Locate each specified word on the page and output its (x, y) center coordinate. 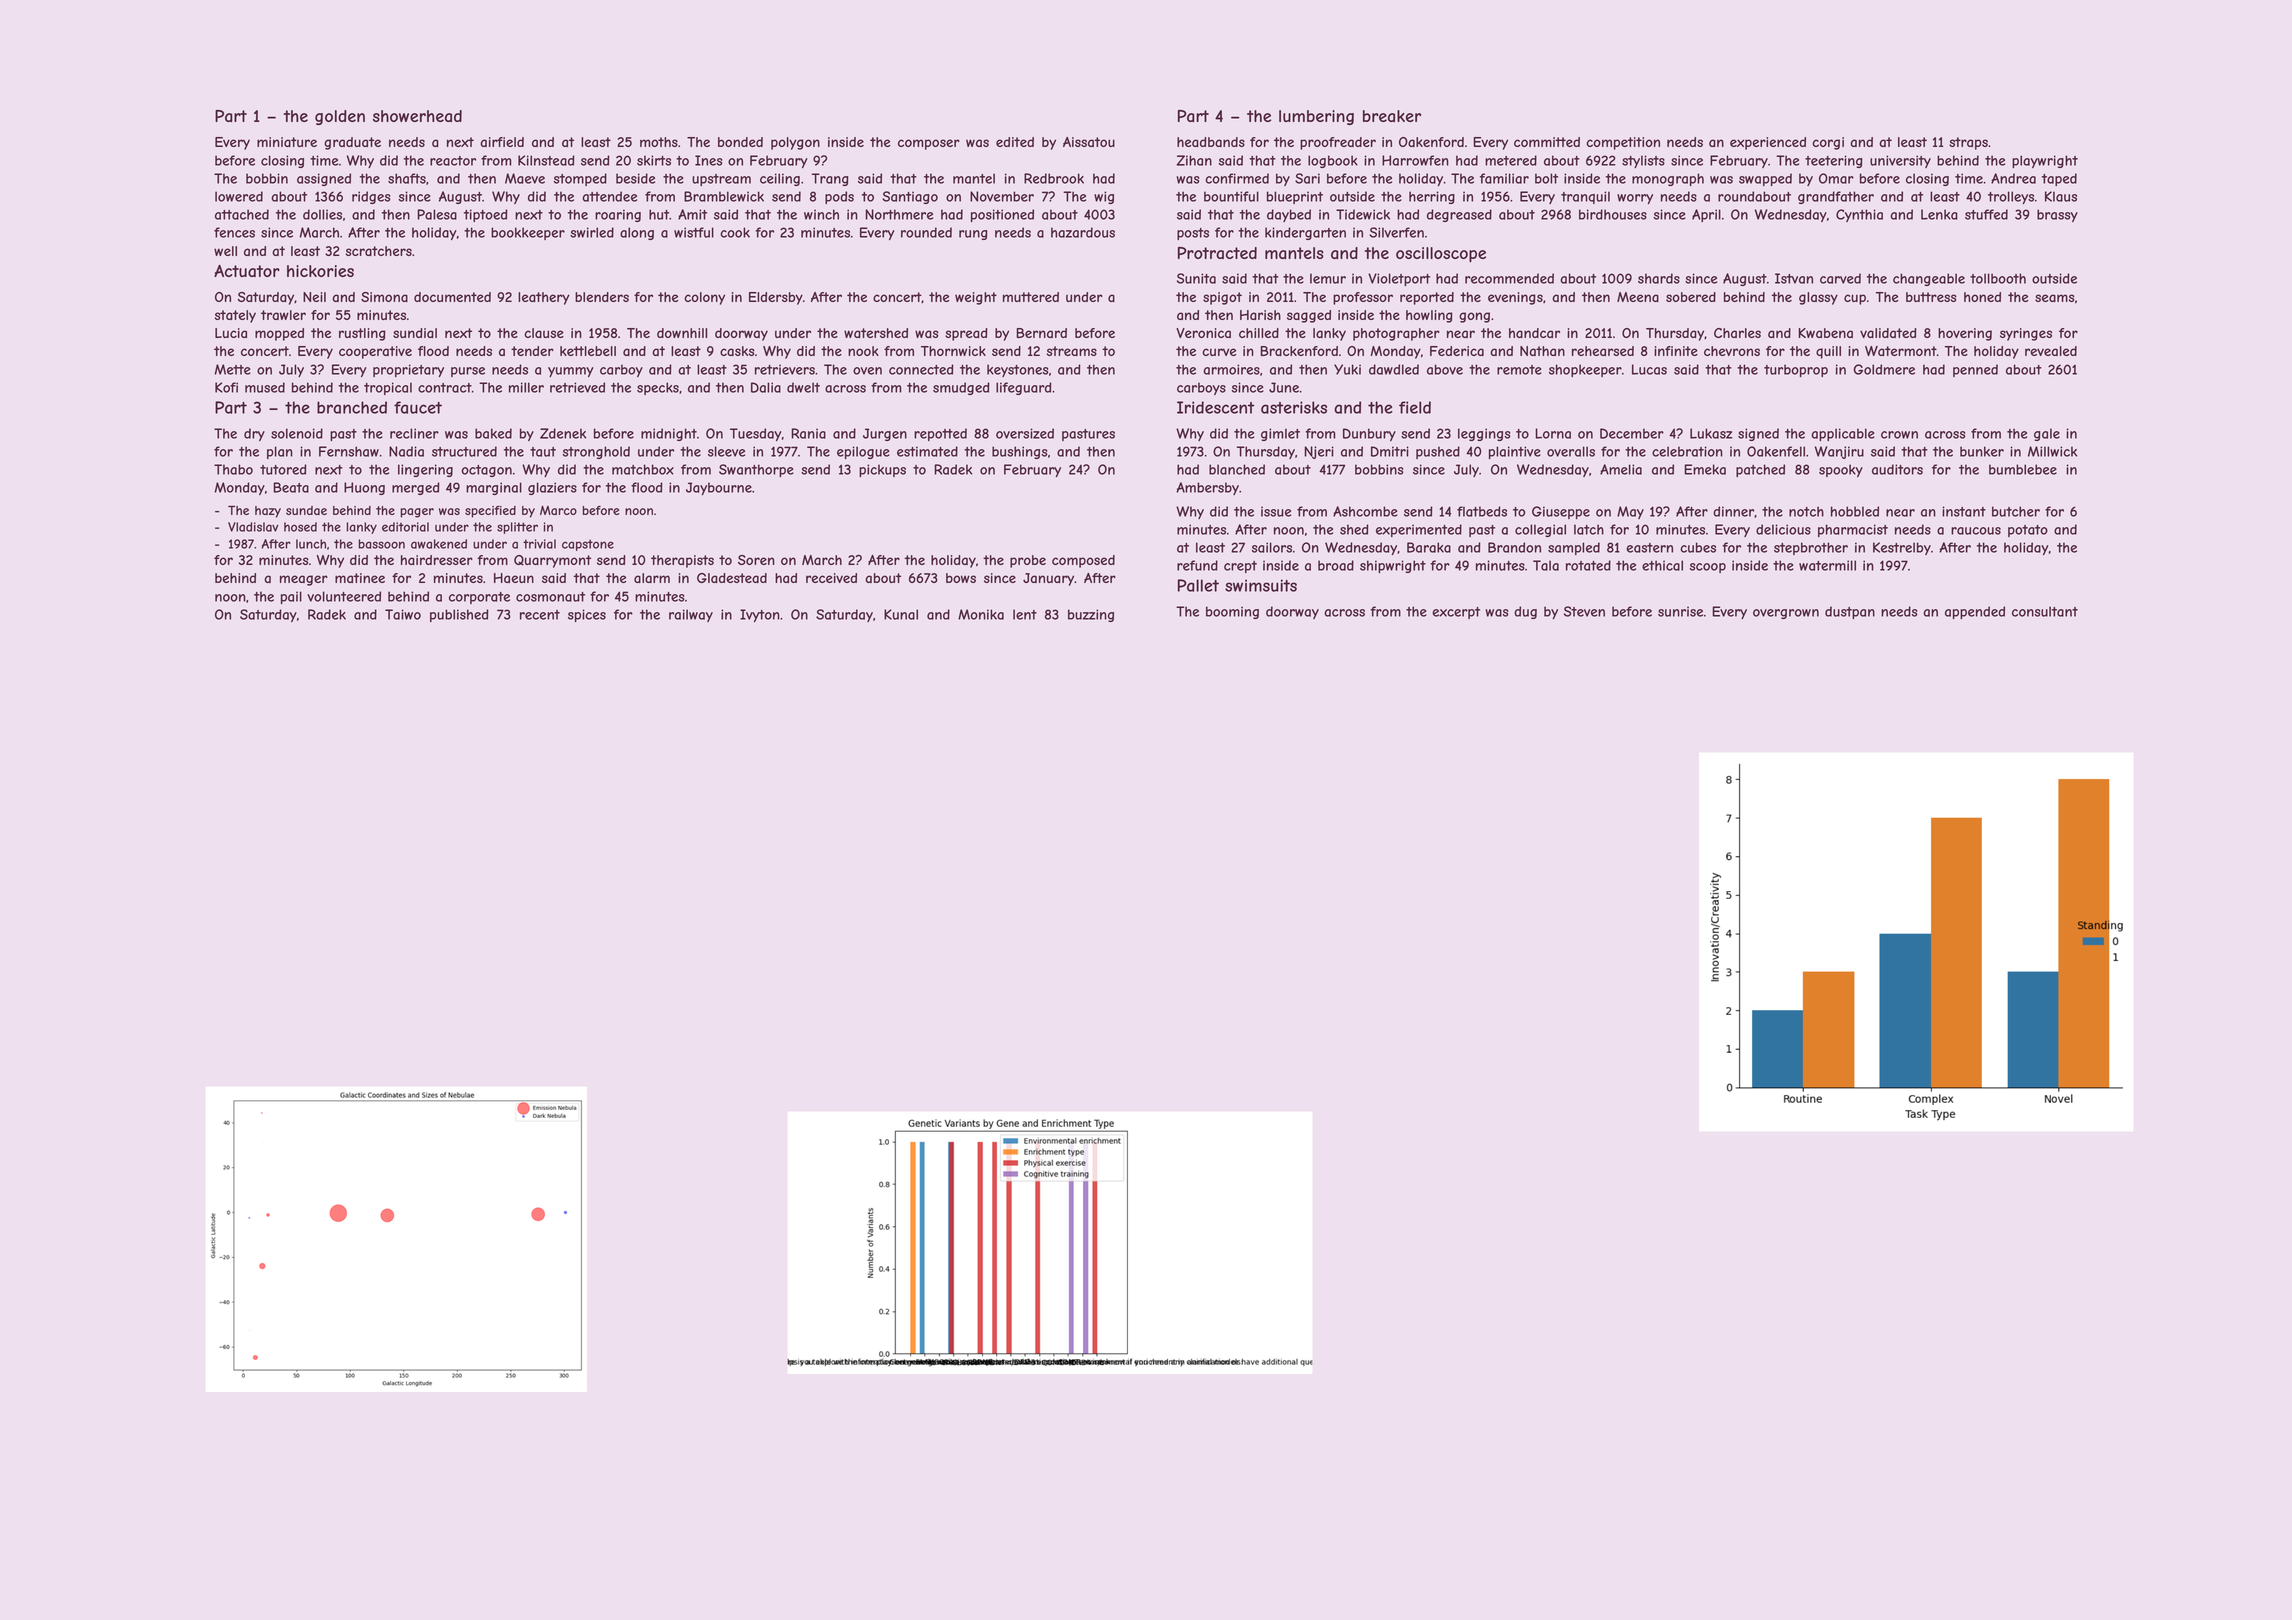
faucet (418, 407)
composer (929, 144)
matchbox (643, 469)
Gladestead (732, 578)
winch (821, 214)
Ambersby (1207, 488)
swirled (592, 232)
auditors (1897, 469)
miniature (287, 142)
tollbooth (1998, 278)
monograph (1668, 179)
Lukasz (1711, 433)
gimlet (1280, 434)
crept (1240, 567)
